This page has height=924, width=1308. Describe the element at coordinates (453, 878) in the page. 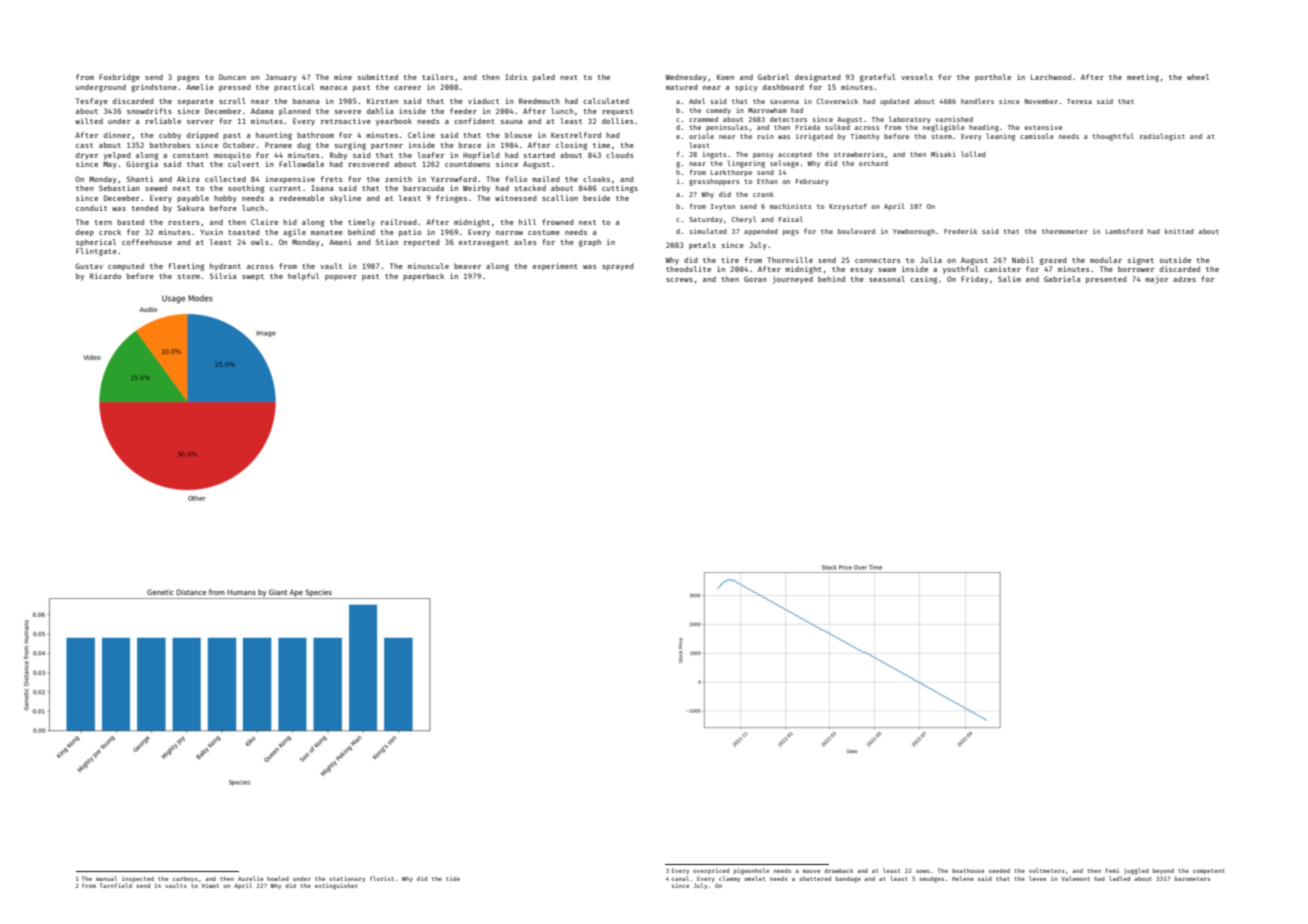

I see `tide` at that location.
